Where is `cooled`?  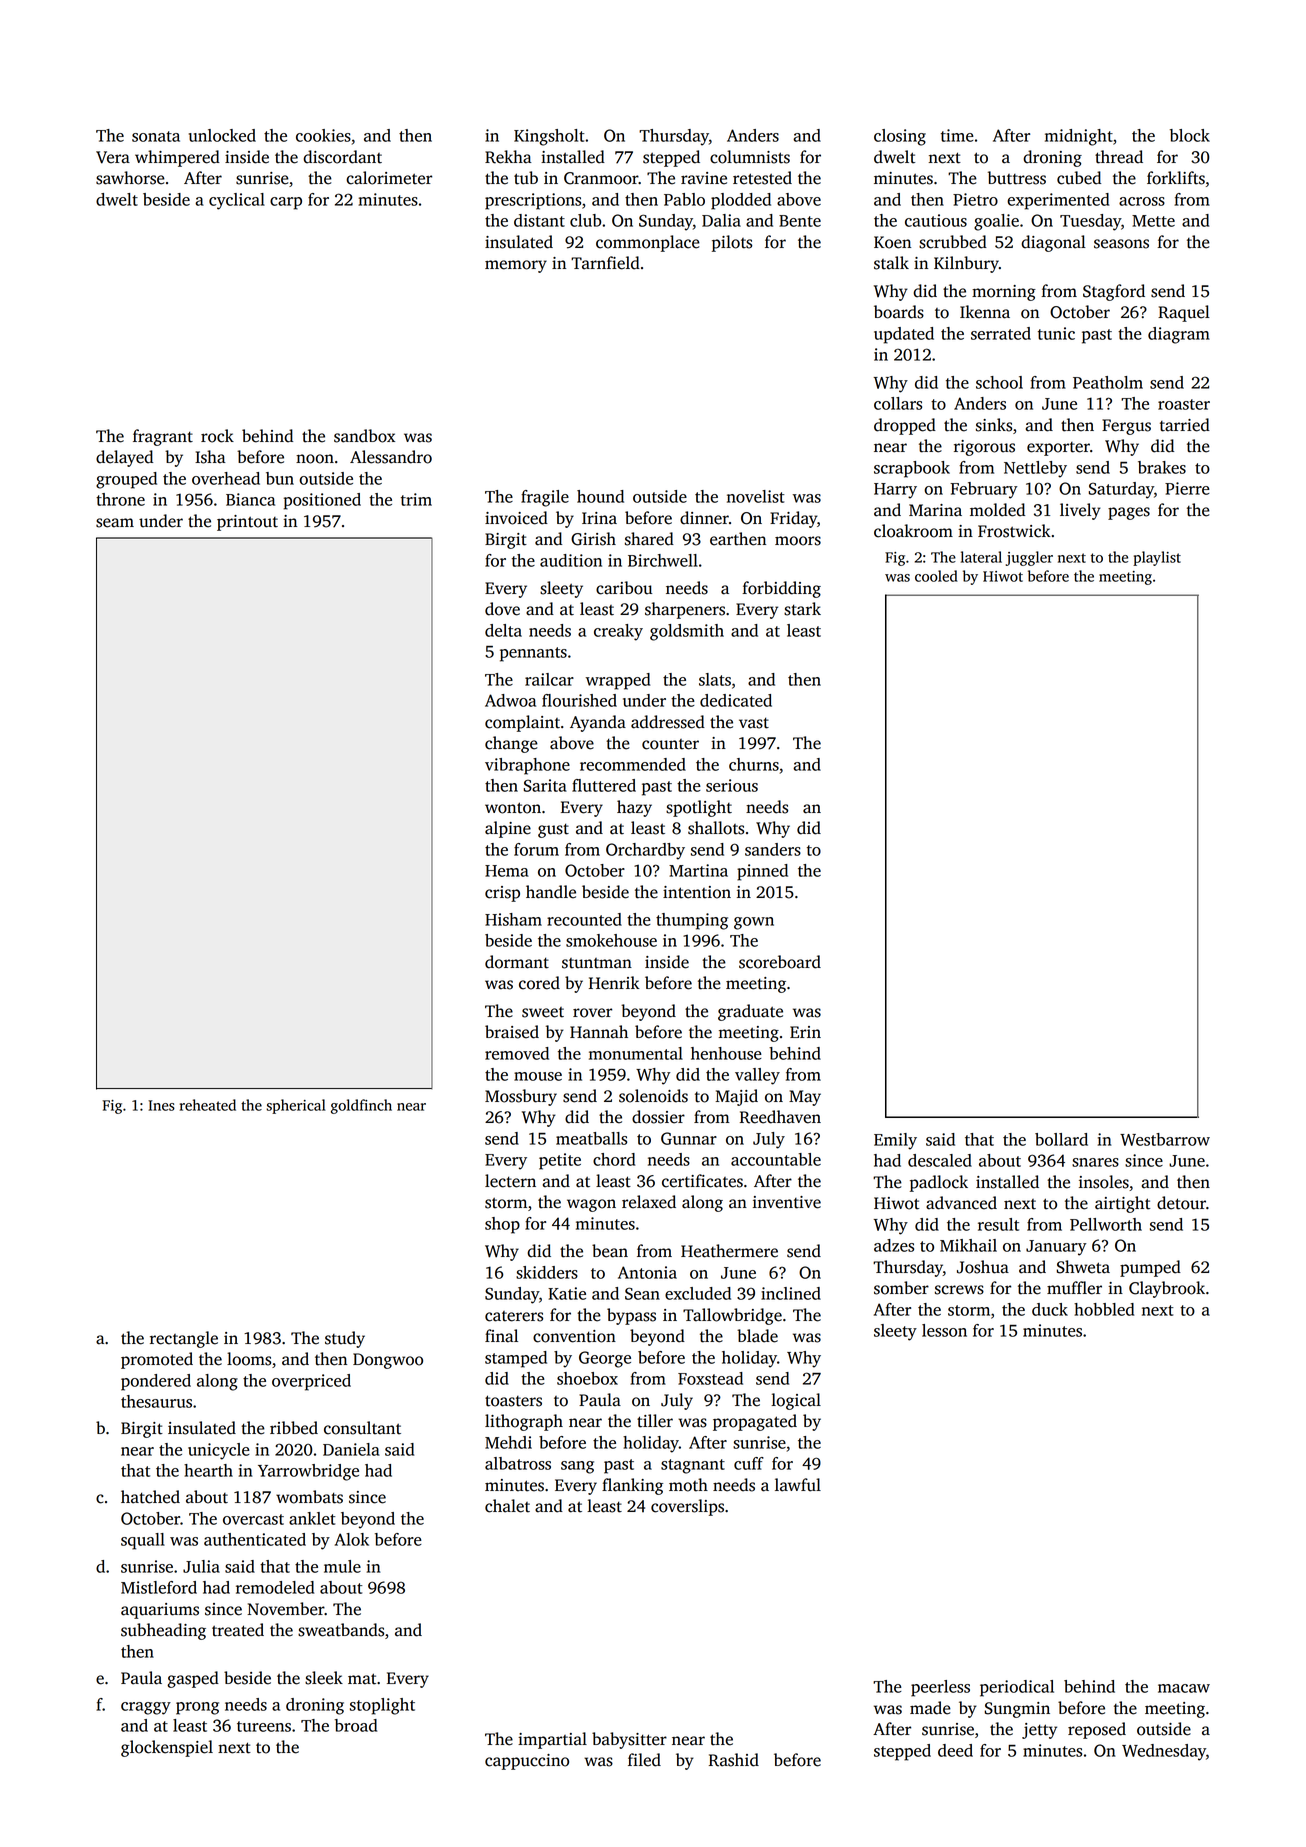
cooled is located at coordinates (936, 576).
